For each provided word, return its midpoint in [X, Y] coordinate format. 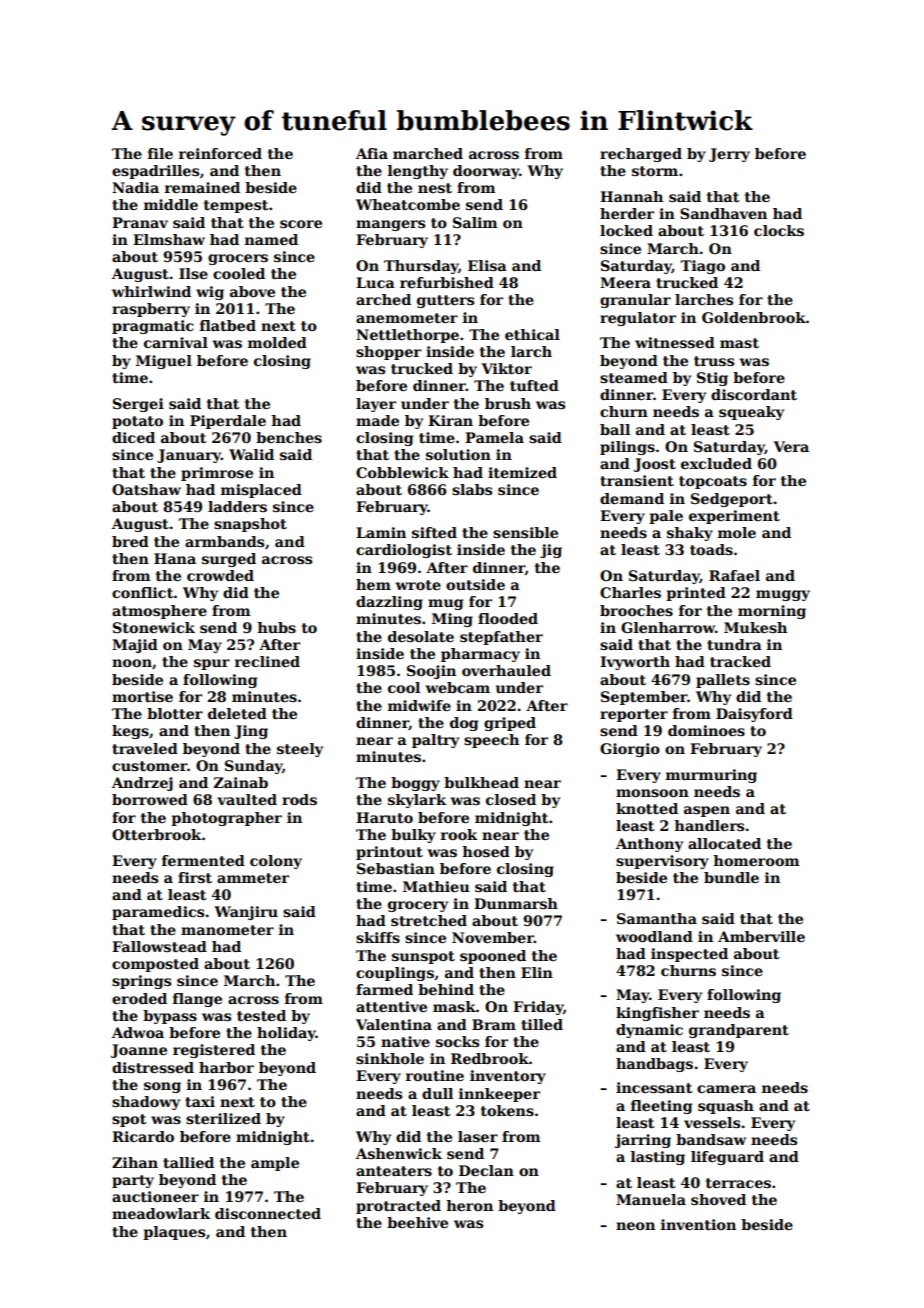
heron [469, 1205]
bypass [170, 1017]
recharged [641, 155]
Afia [372, 153]
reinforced [220, 153]
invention [698, 1224]
